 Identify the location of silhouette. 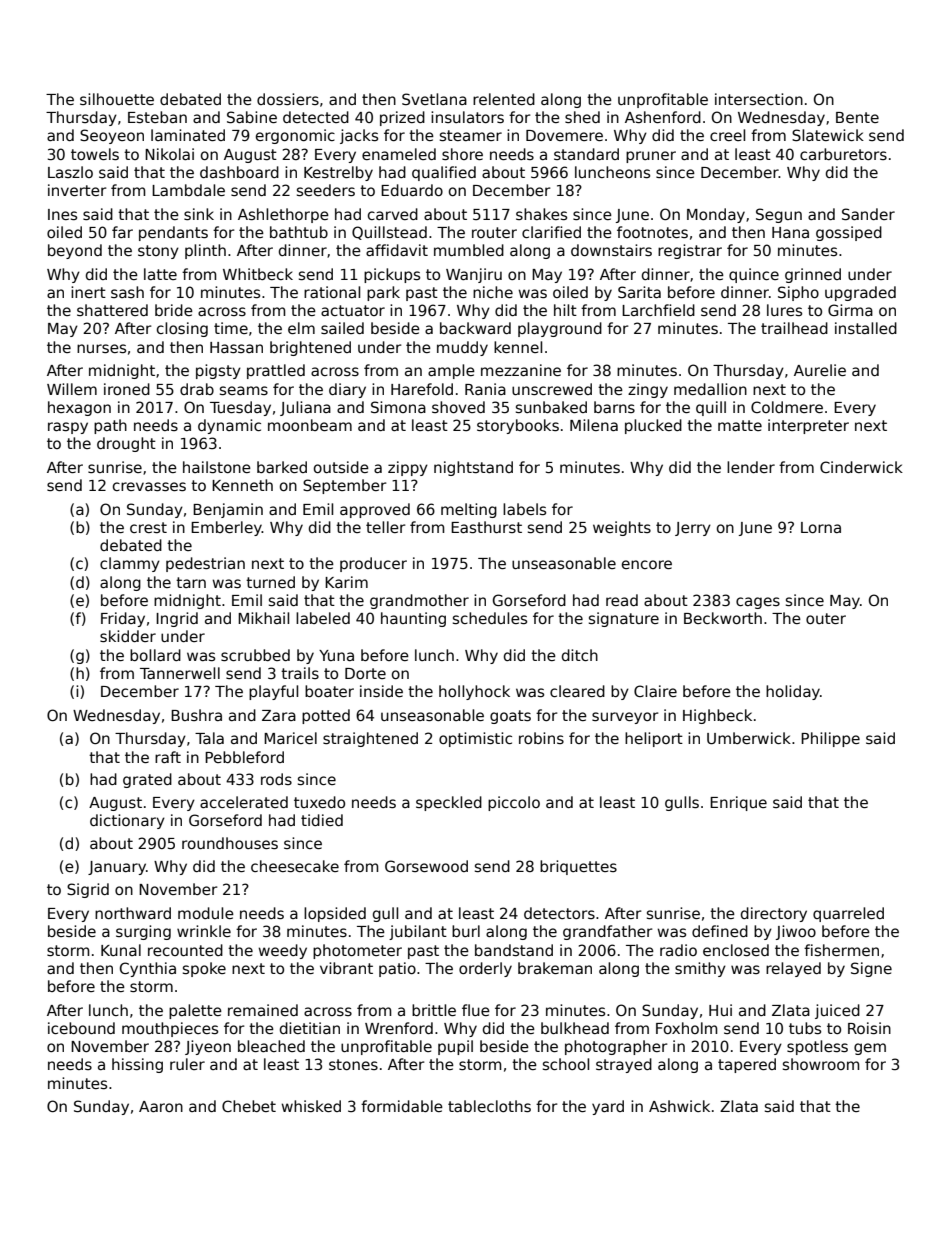
(117, 99).
